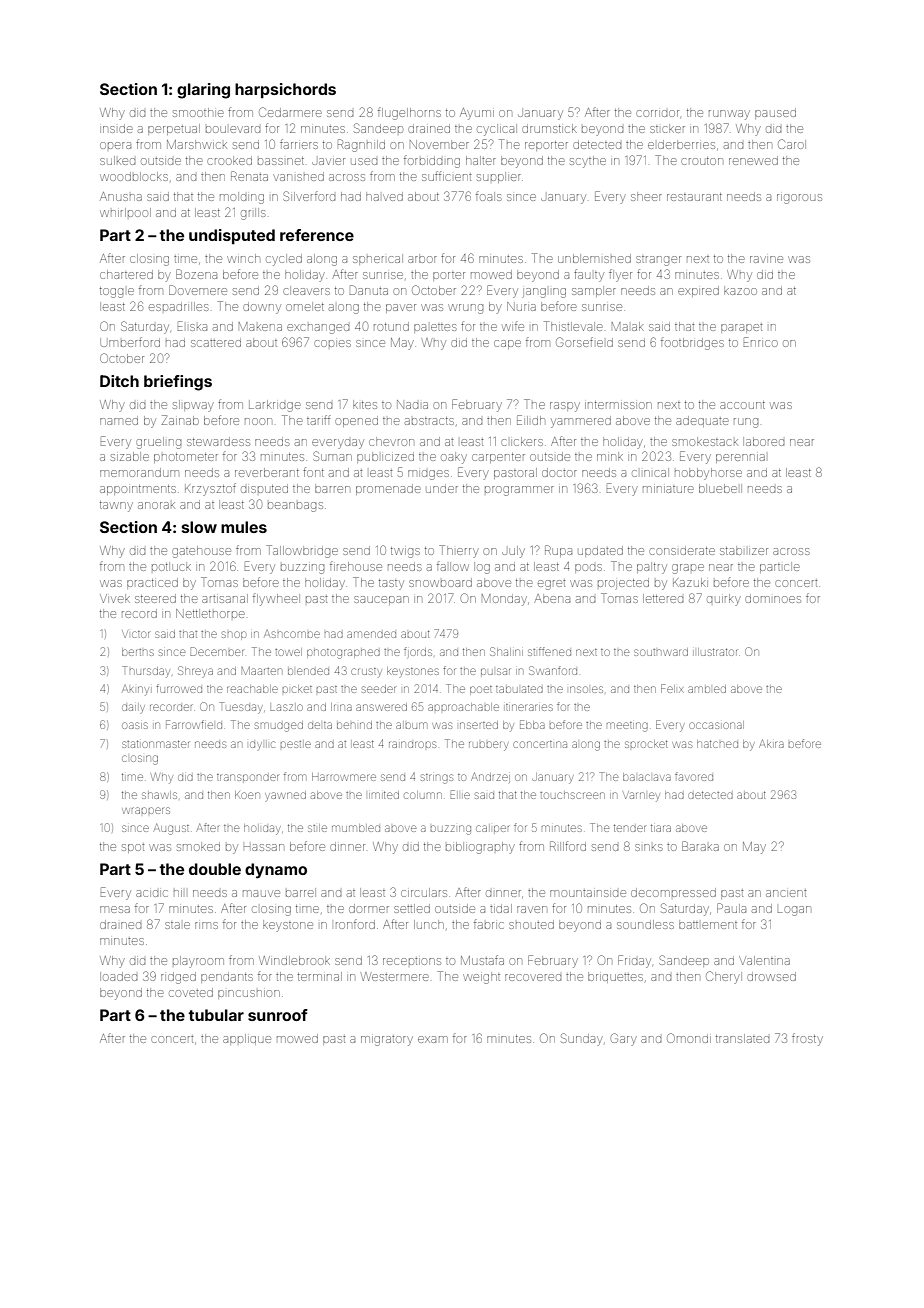 The height and width of the document is (1308, 924). I want to click on Ayumi, so click(477, 114).
